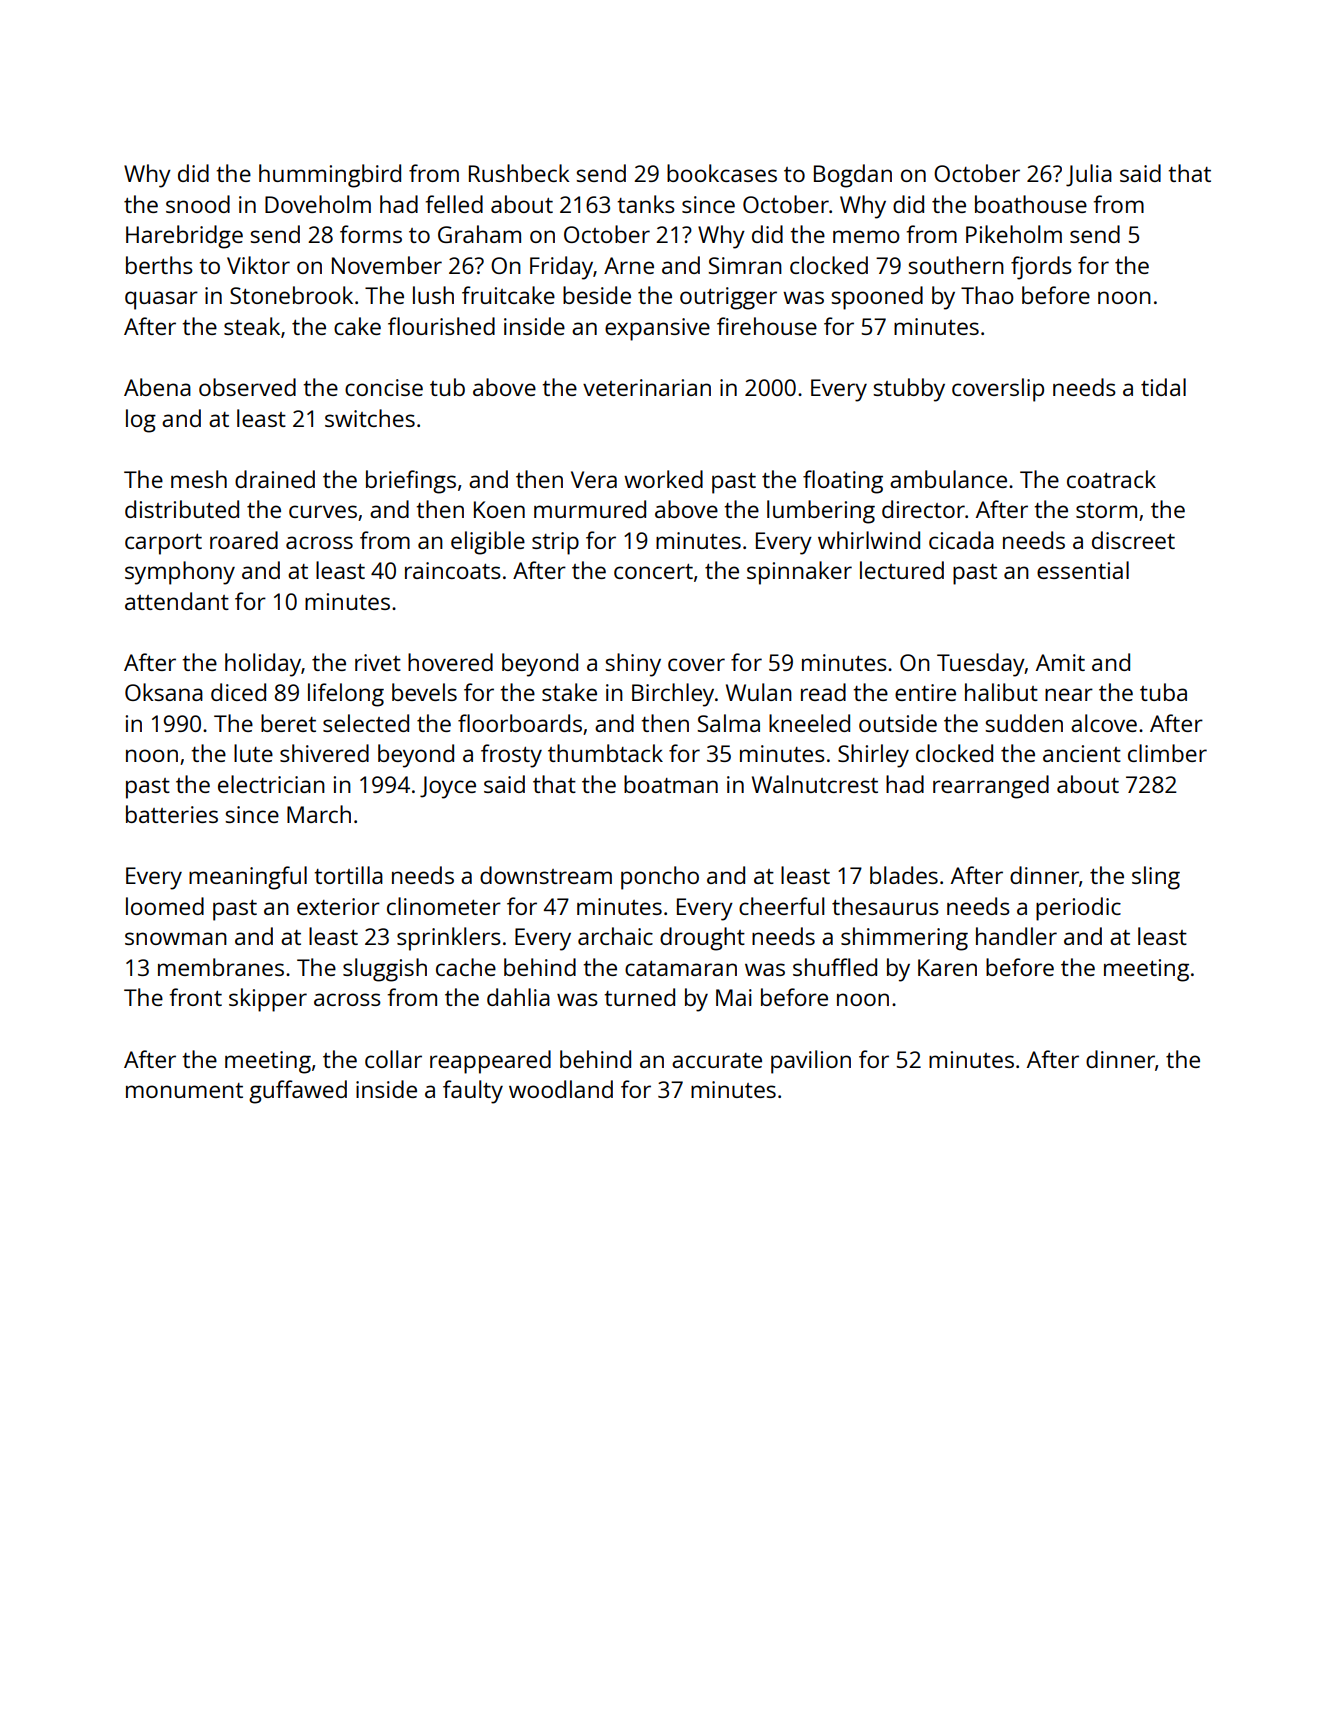 This image has height=1731, width=1338. What do you see at coordinates (722, 173) in the image?
I see `bookcases` at bounding box center [722, 173].
